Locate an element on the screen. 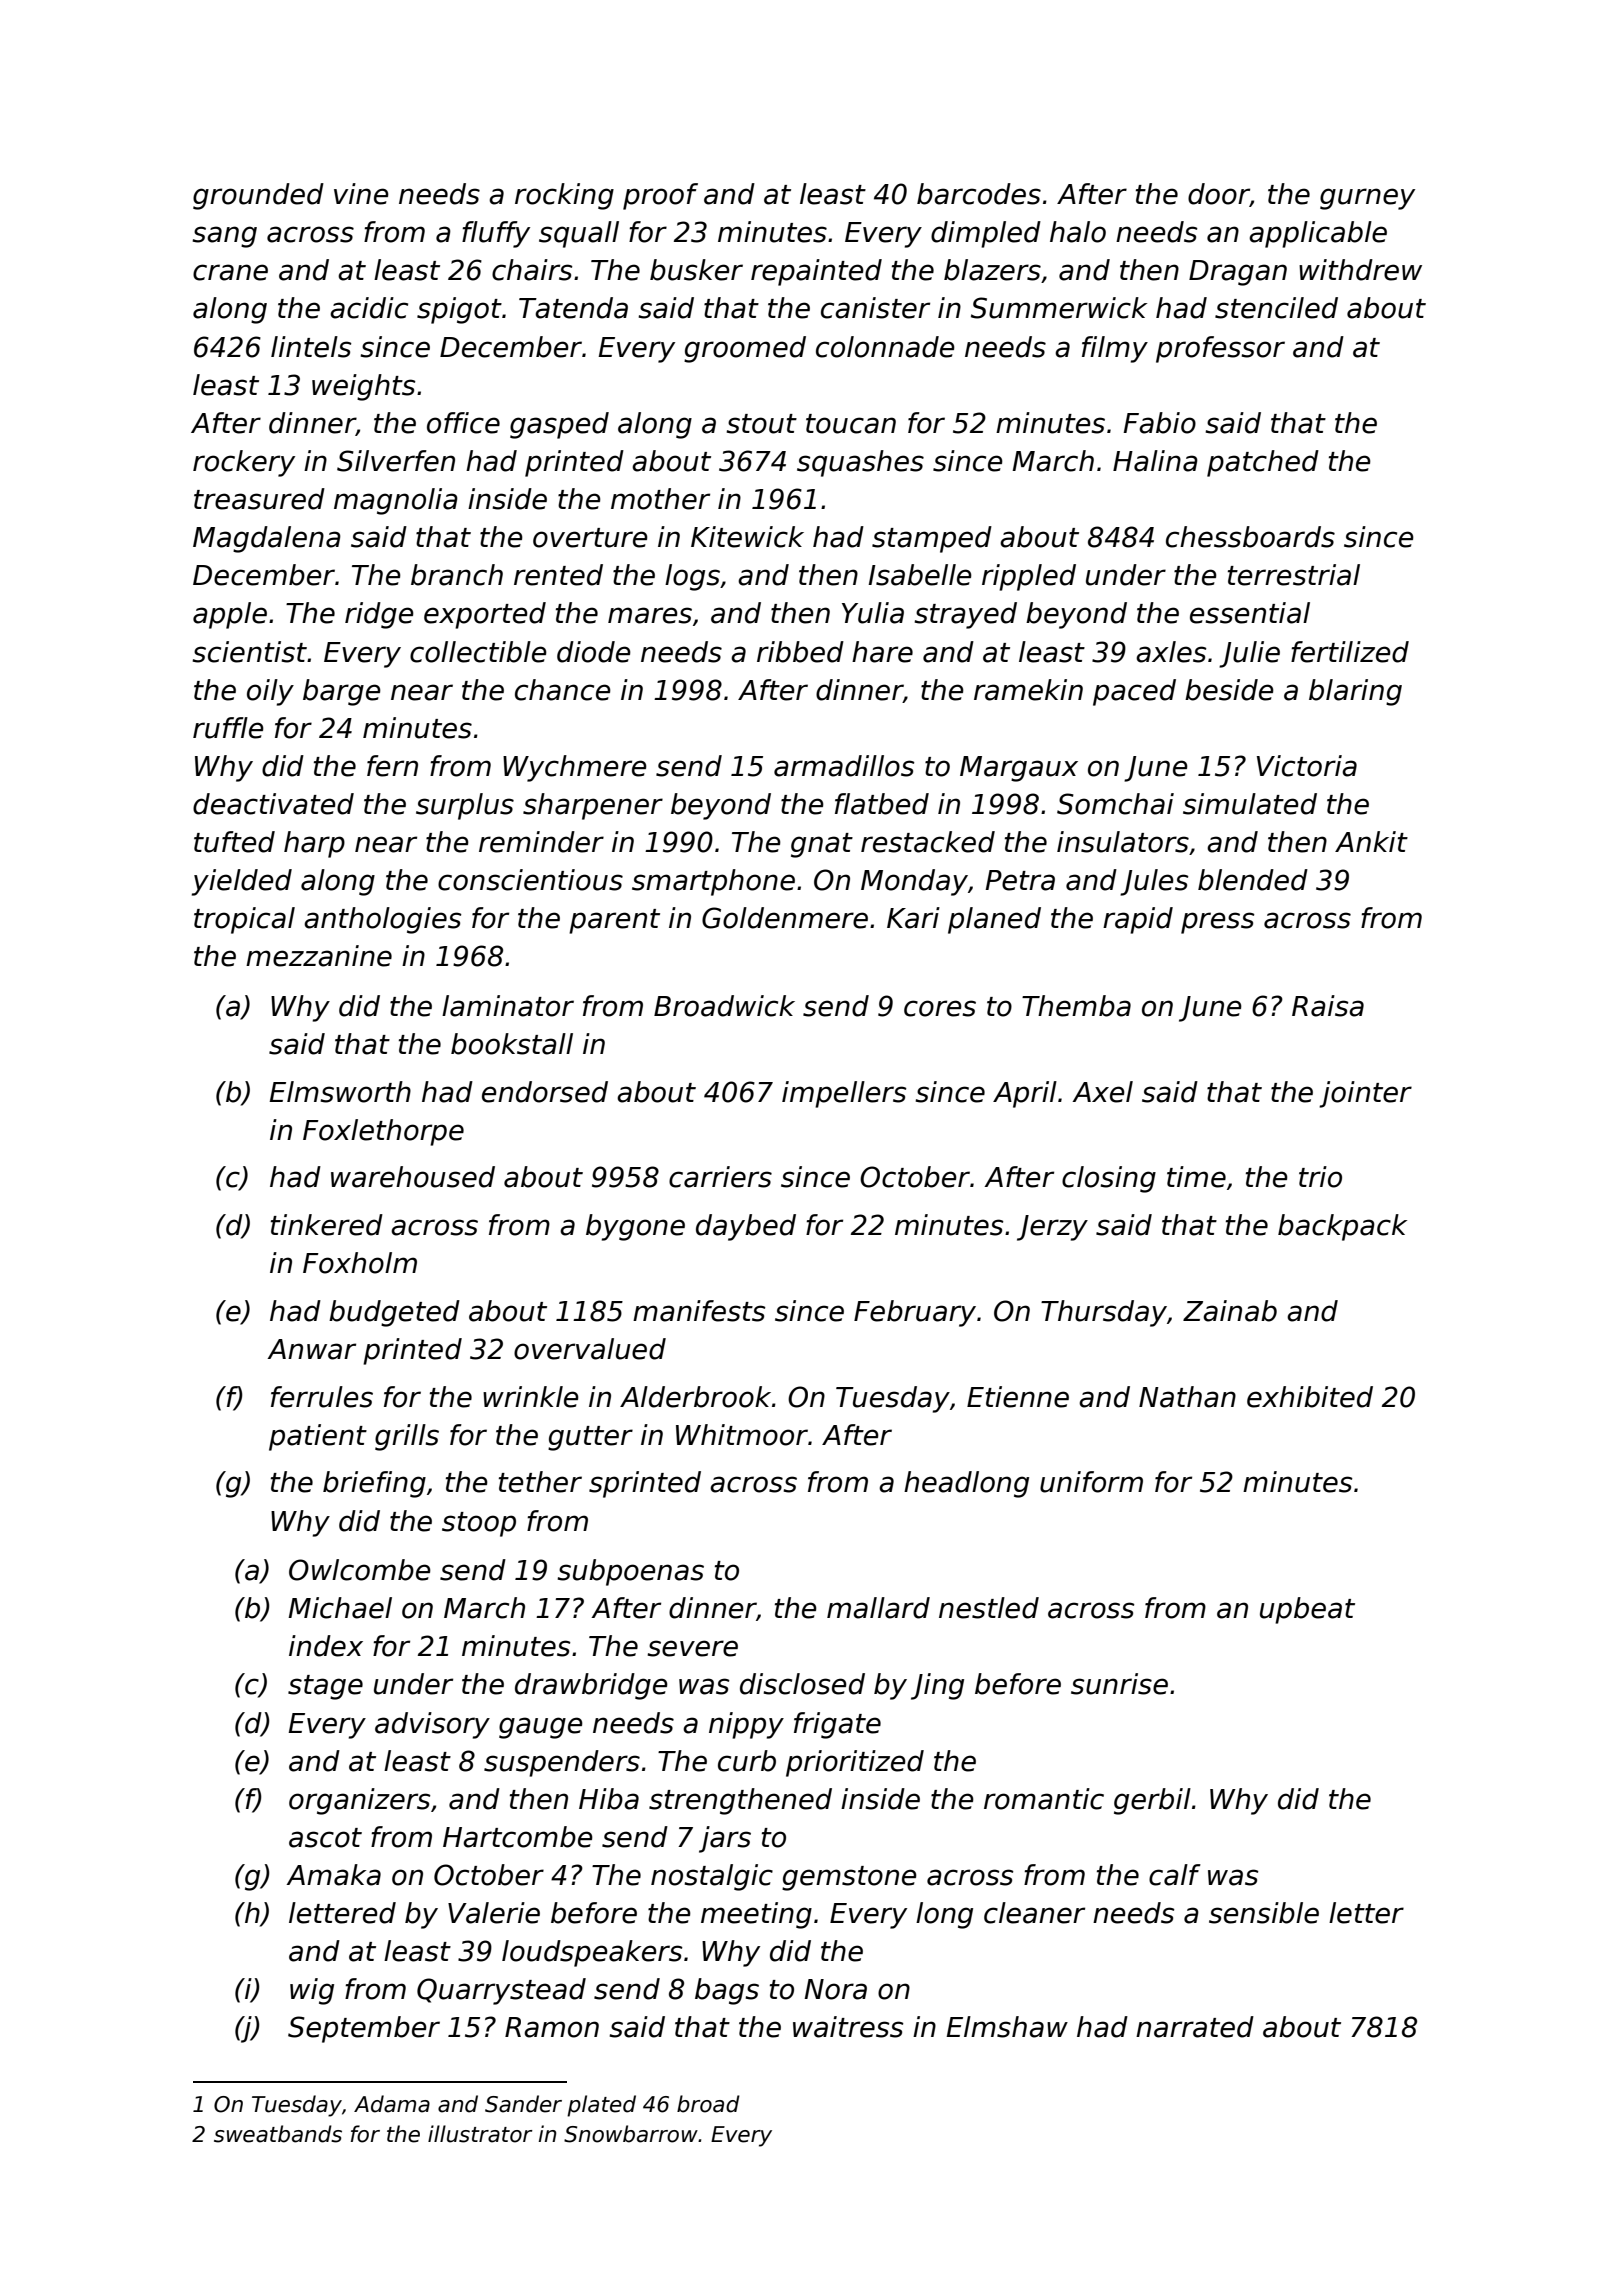 The height and width of the screenshot is (2292, 1620). jointer is located at coordinates (1365, 1094).
